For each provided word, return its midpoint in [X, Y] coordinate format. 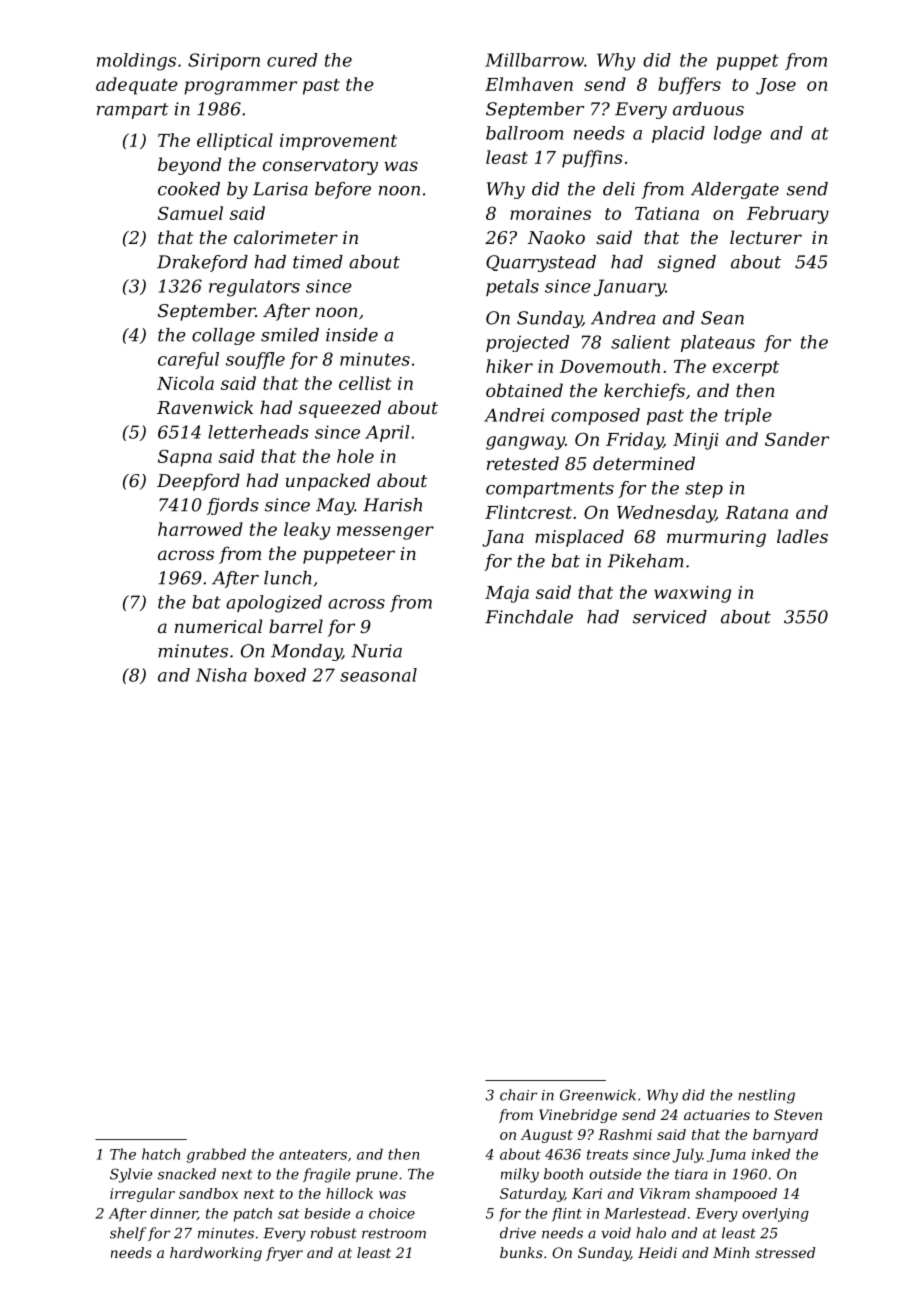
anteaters [313, 1155]
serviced [670, 617]
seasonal [378, 675]
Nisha [221, 675]
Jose [776, 86]
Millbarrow [534, 60]
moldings [136, 62]
